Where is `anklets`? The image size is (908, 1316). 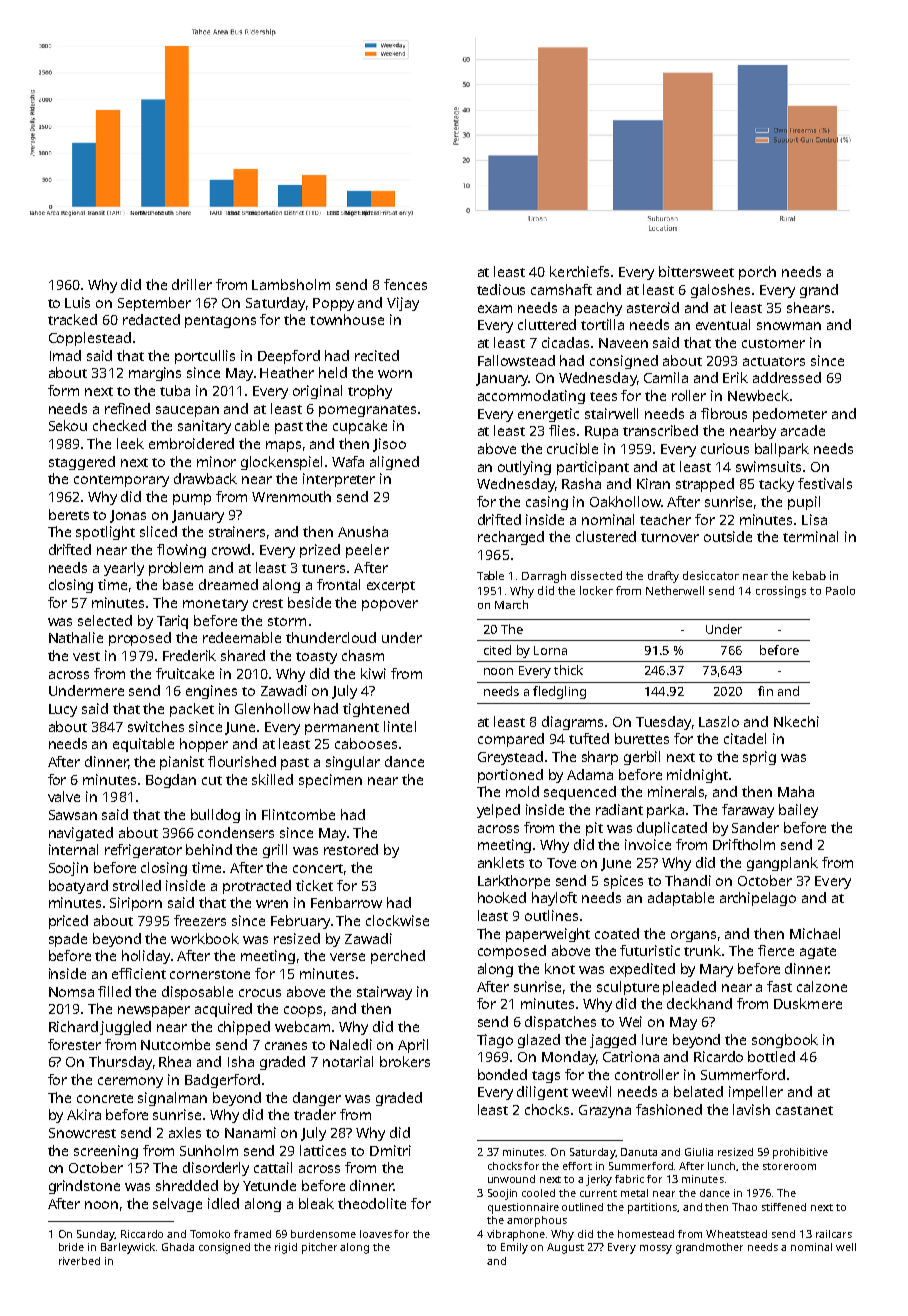 anklets is located at coordinates (501, 862).
